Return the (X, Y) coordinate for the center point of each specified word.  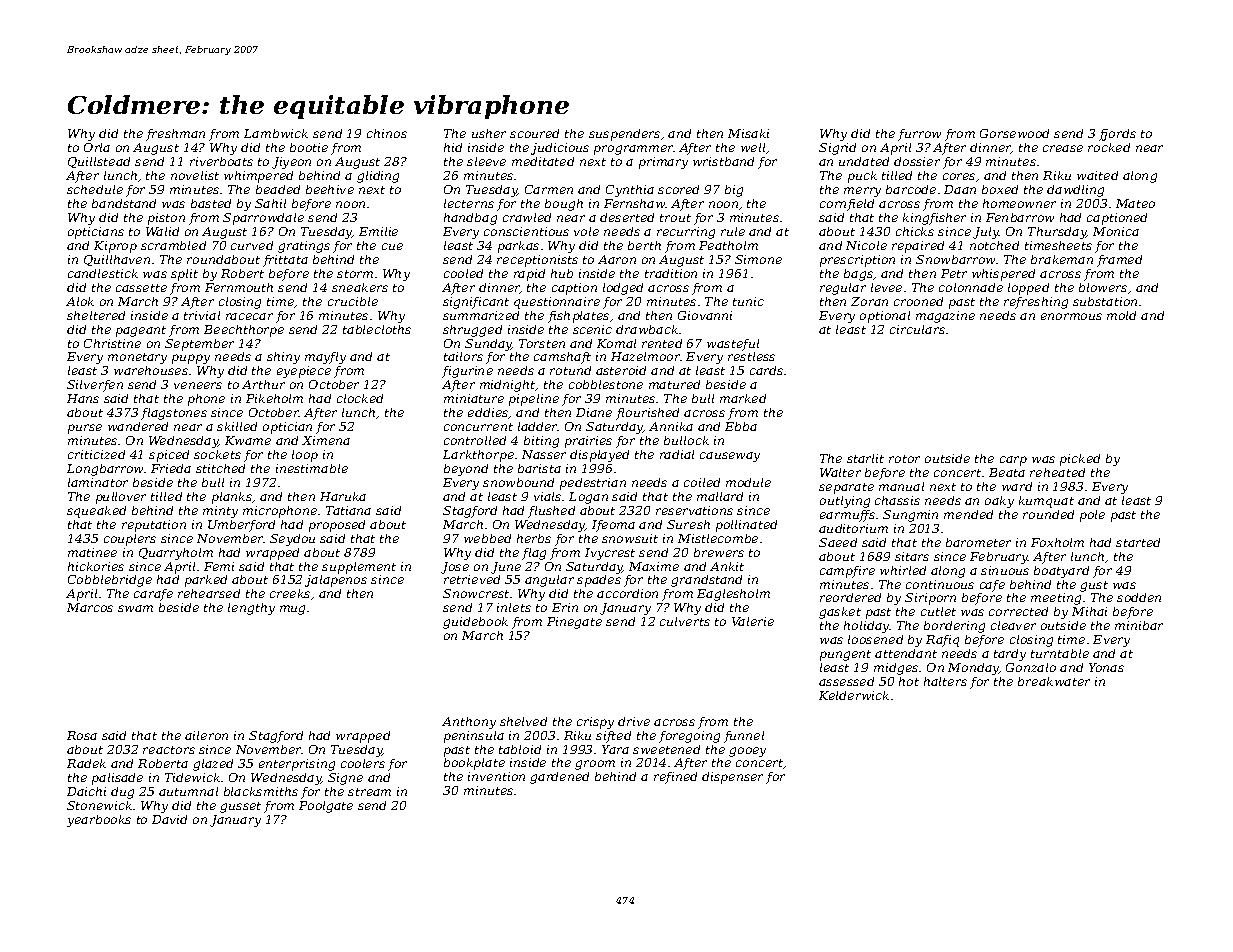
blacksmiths (261, 791)
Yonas (1106, 667)
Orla (97, 147)
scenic (592, 329)
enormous (1071, 316)
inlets (514, 607)
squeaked (96, 512)
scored (678, 189)
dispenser (732, 778)
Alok (80, 301)
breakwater (1054, 681)
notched (994, 245)
